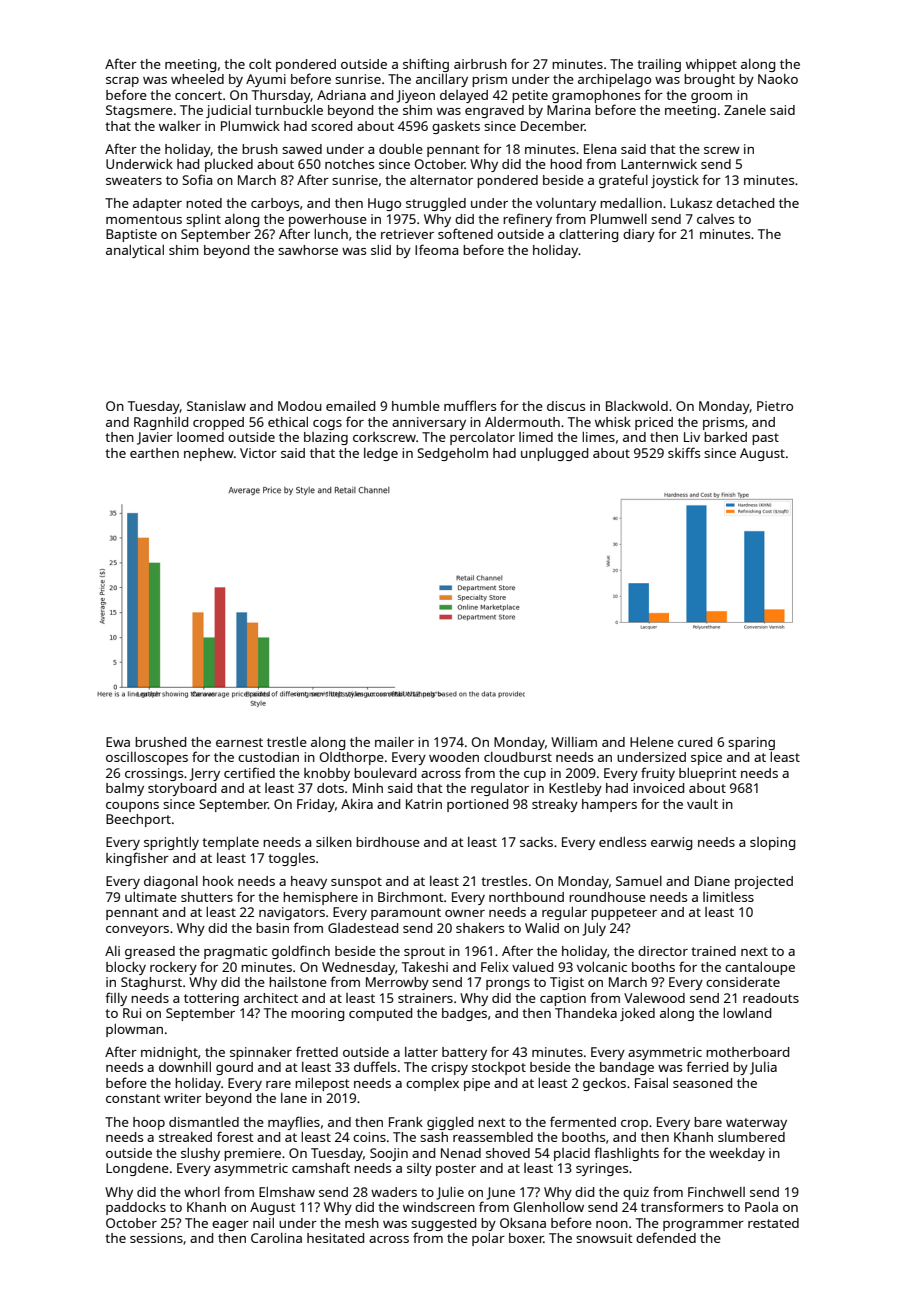 The height and width of the image is (1316, 908). What do you see at coordinates (381, 454) in the image?
I see `ledge` at bounding box center [381, 454].
